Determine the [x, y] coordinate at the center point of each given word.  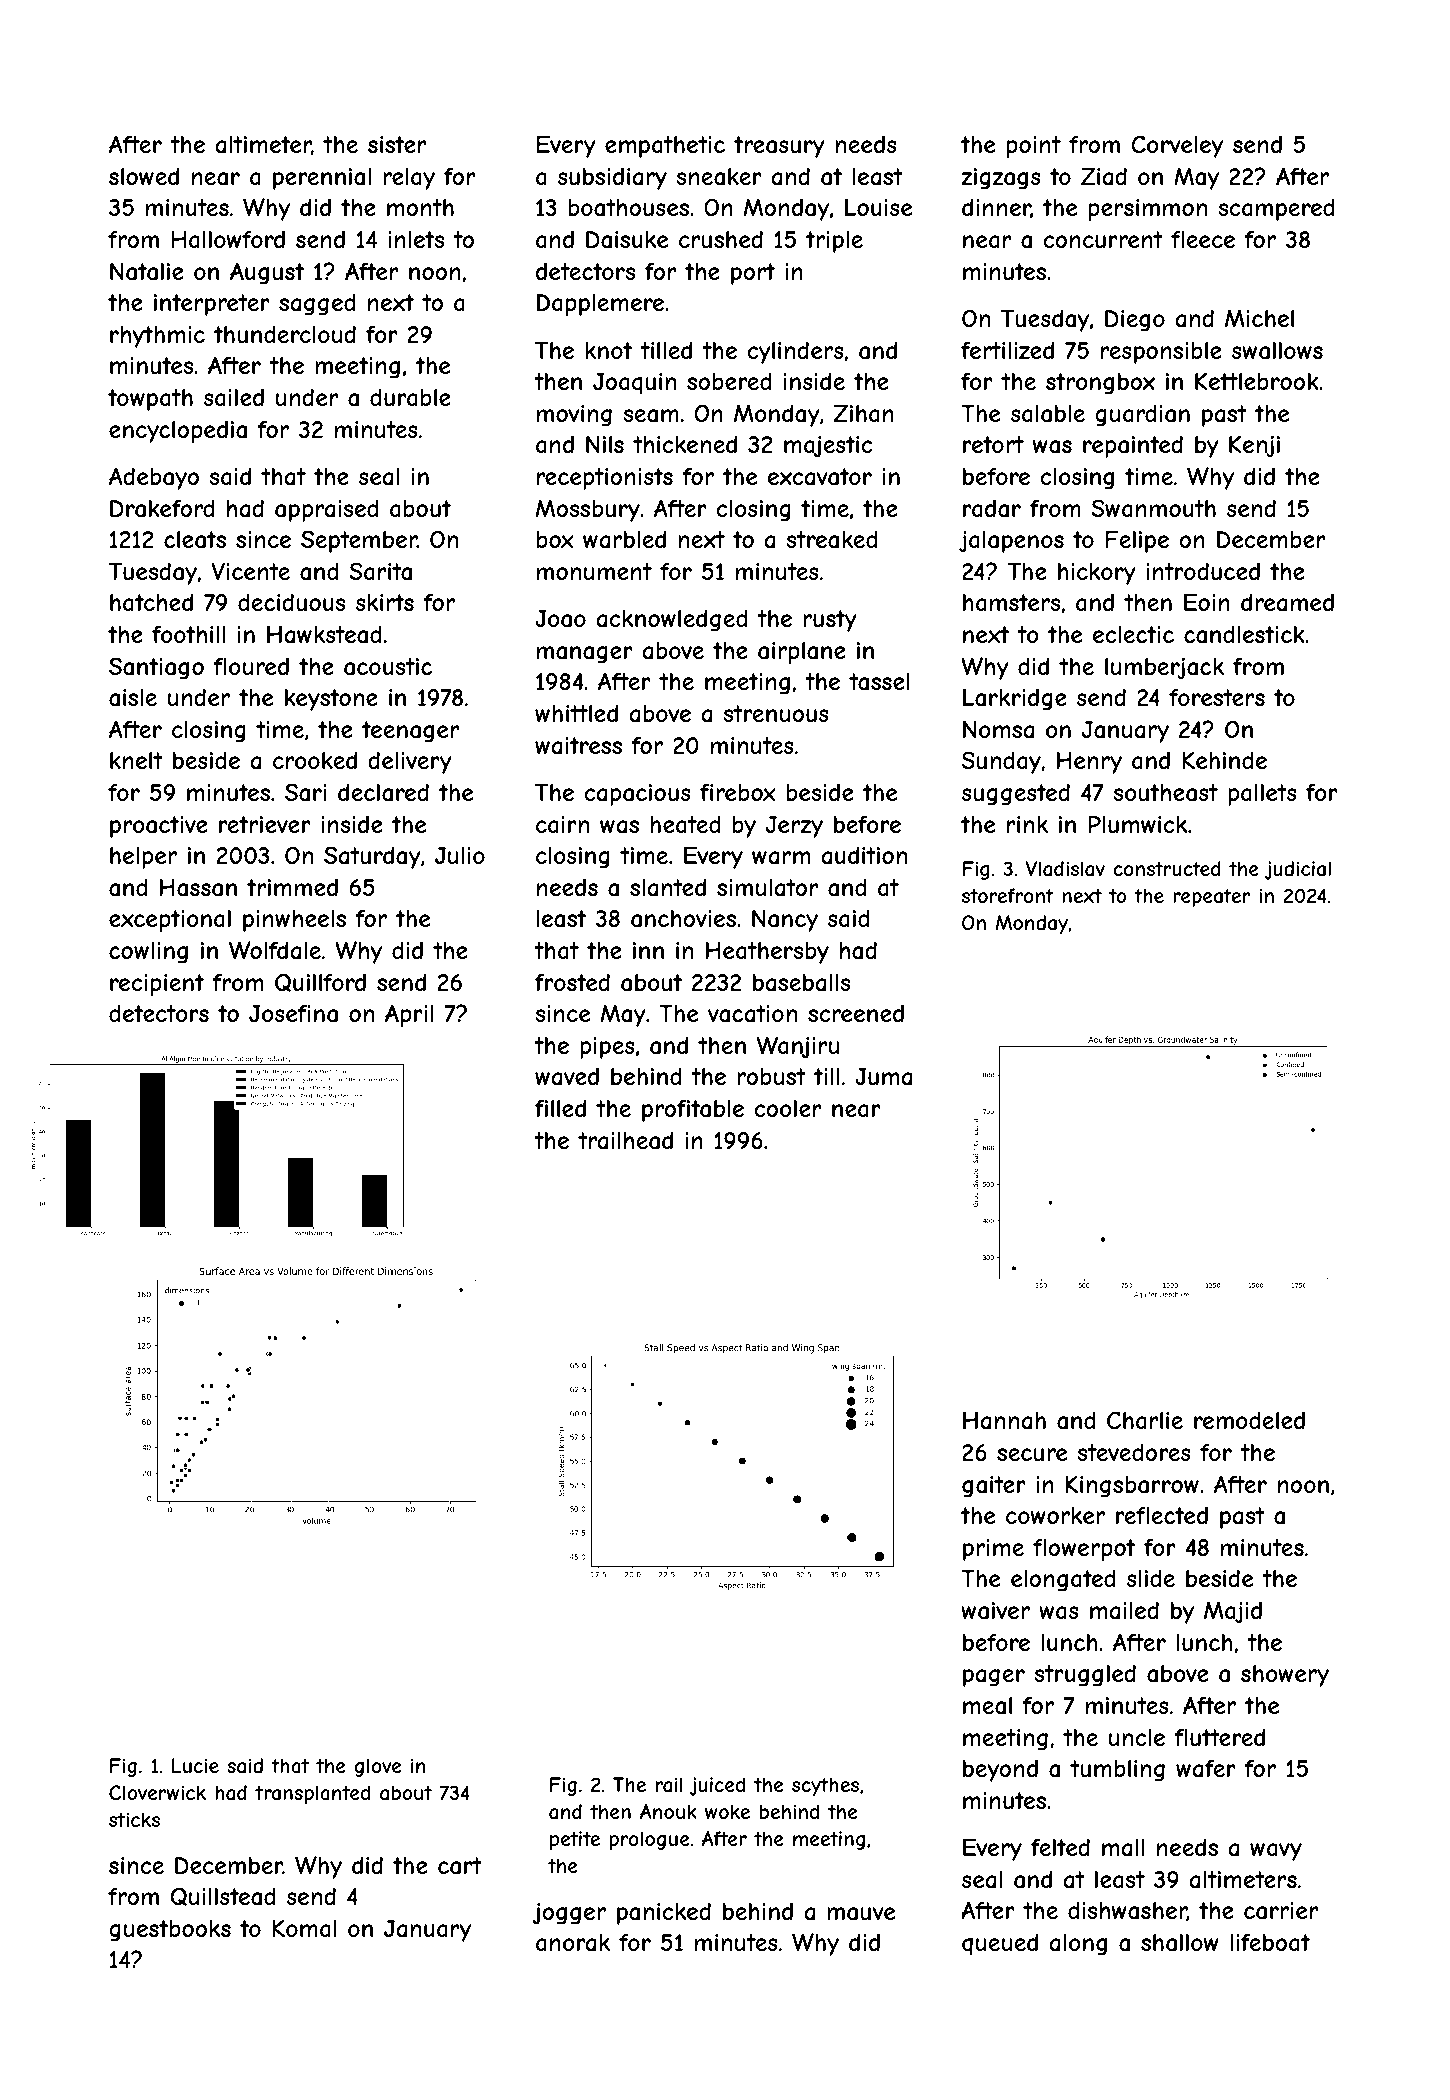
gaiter [994, 1487]
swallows [1277, 351]
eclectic [1133, 634]
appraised [327, 511]
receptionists [605, 479]
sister [397, 144]
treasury [779, 147]
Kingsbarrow [1132, 1486]
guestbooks [170, 1931]
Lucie [195, 1765]
